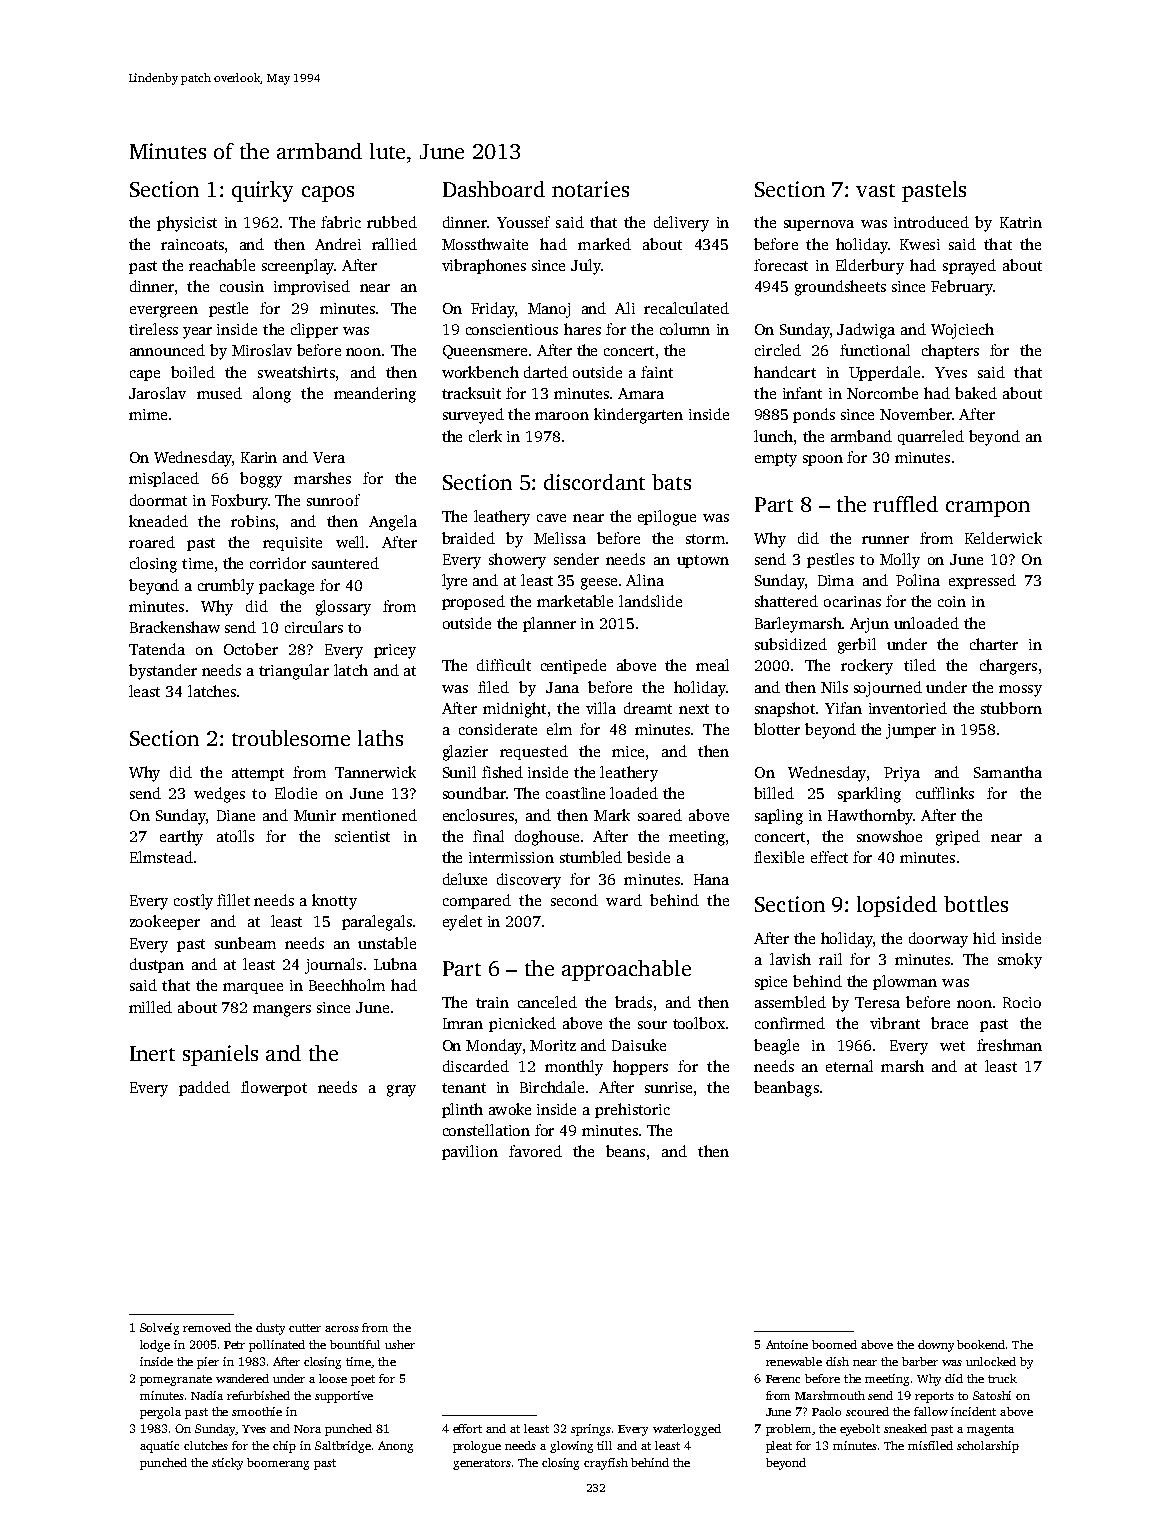 The image size is (1171, 1516). What do you see at coordinates (482, 1464) in the screenshot?
I see `generators` at bounding box center [482, 1464].
